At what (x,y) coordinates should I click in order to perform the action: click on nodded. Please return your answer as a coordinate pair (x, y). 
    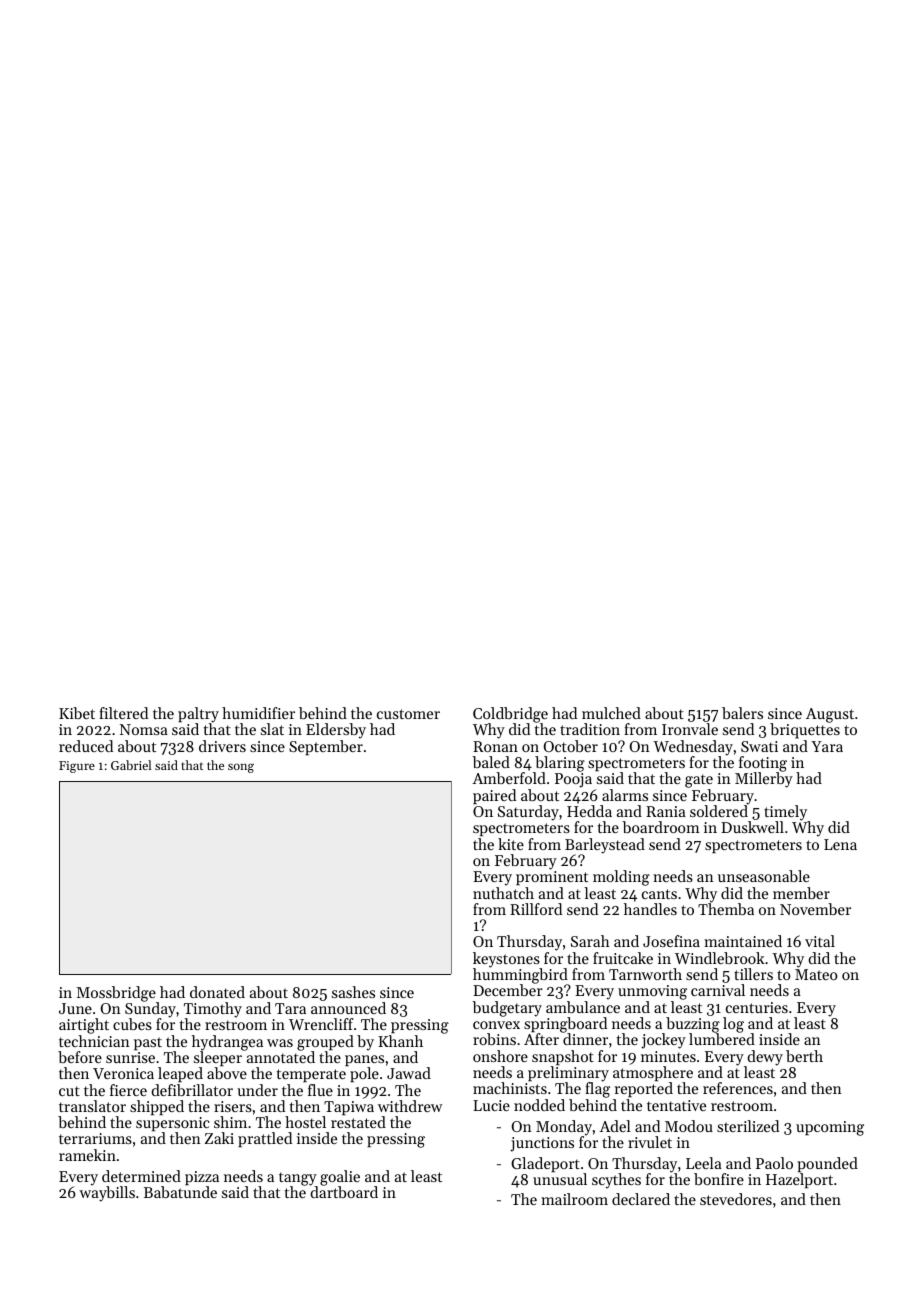
    Looking at the image, I should click on (539, 1105).
